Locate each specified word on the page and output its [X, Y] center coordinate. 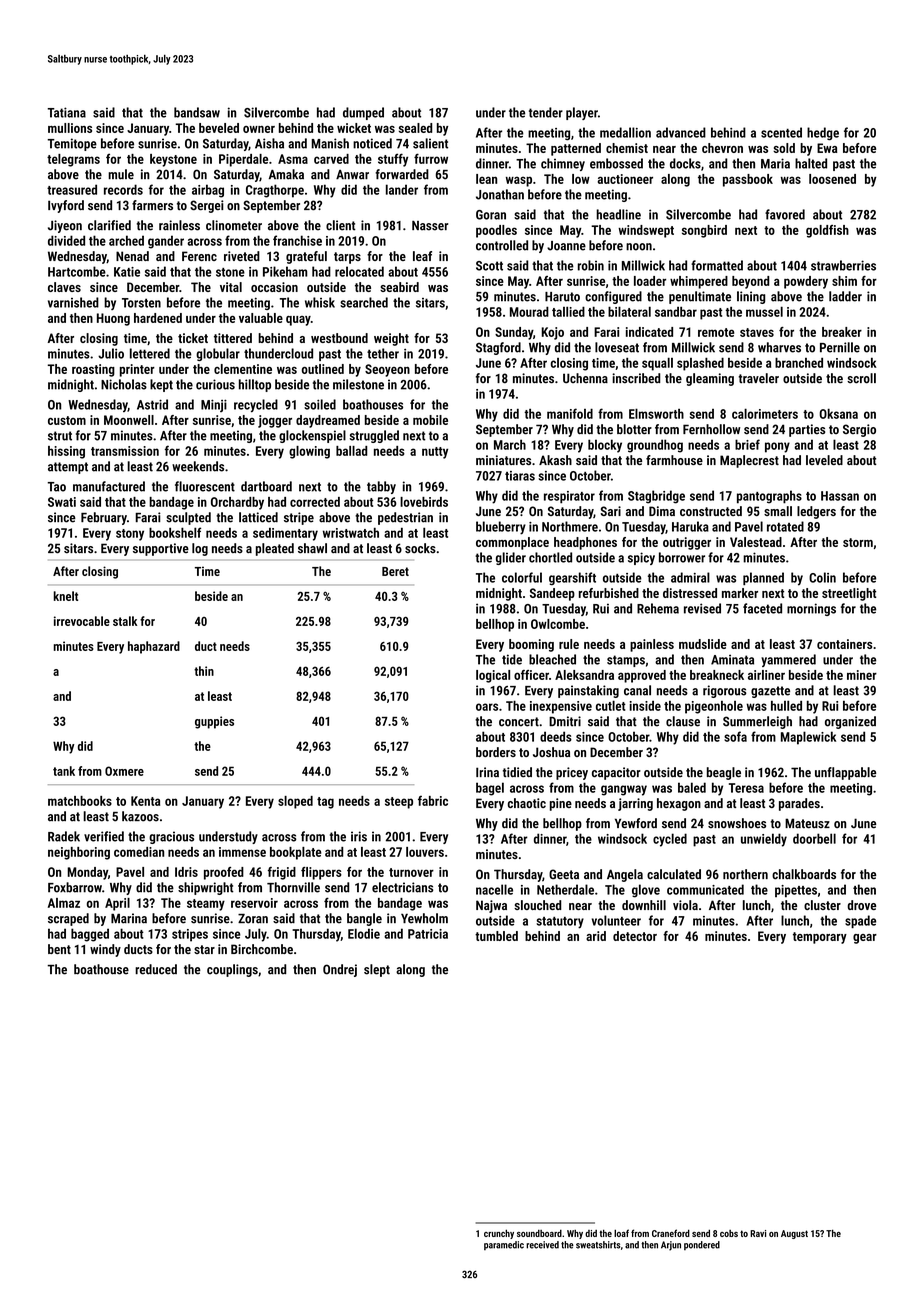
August [794, 1234]
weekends [198, 466]
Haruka [690, 526]
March [510, 444]
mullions [70, 128]
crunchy [499, 1234]
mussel [764, 311]
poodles [496, 231]
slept [377, 970]
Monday [87, 873]
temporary [820, 938]
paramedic [504, 1245]
